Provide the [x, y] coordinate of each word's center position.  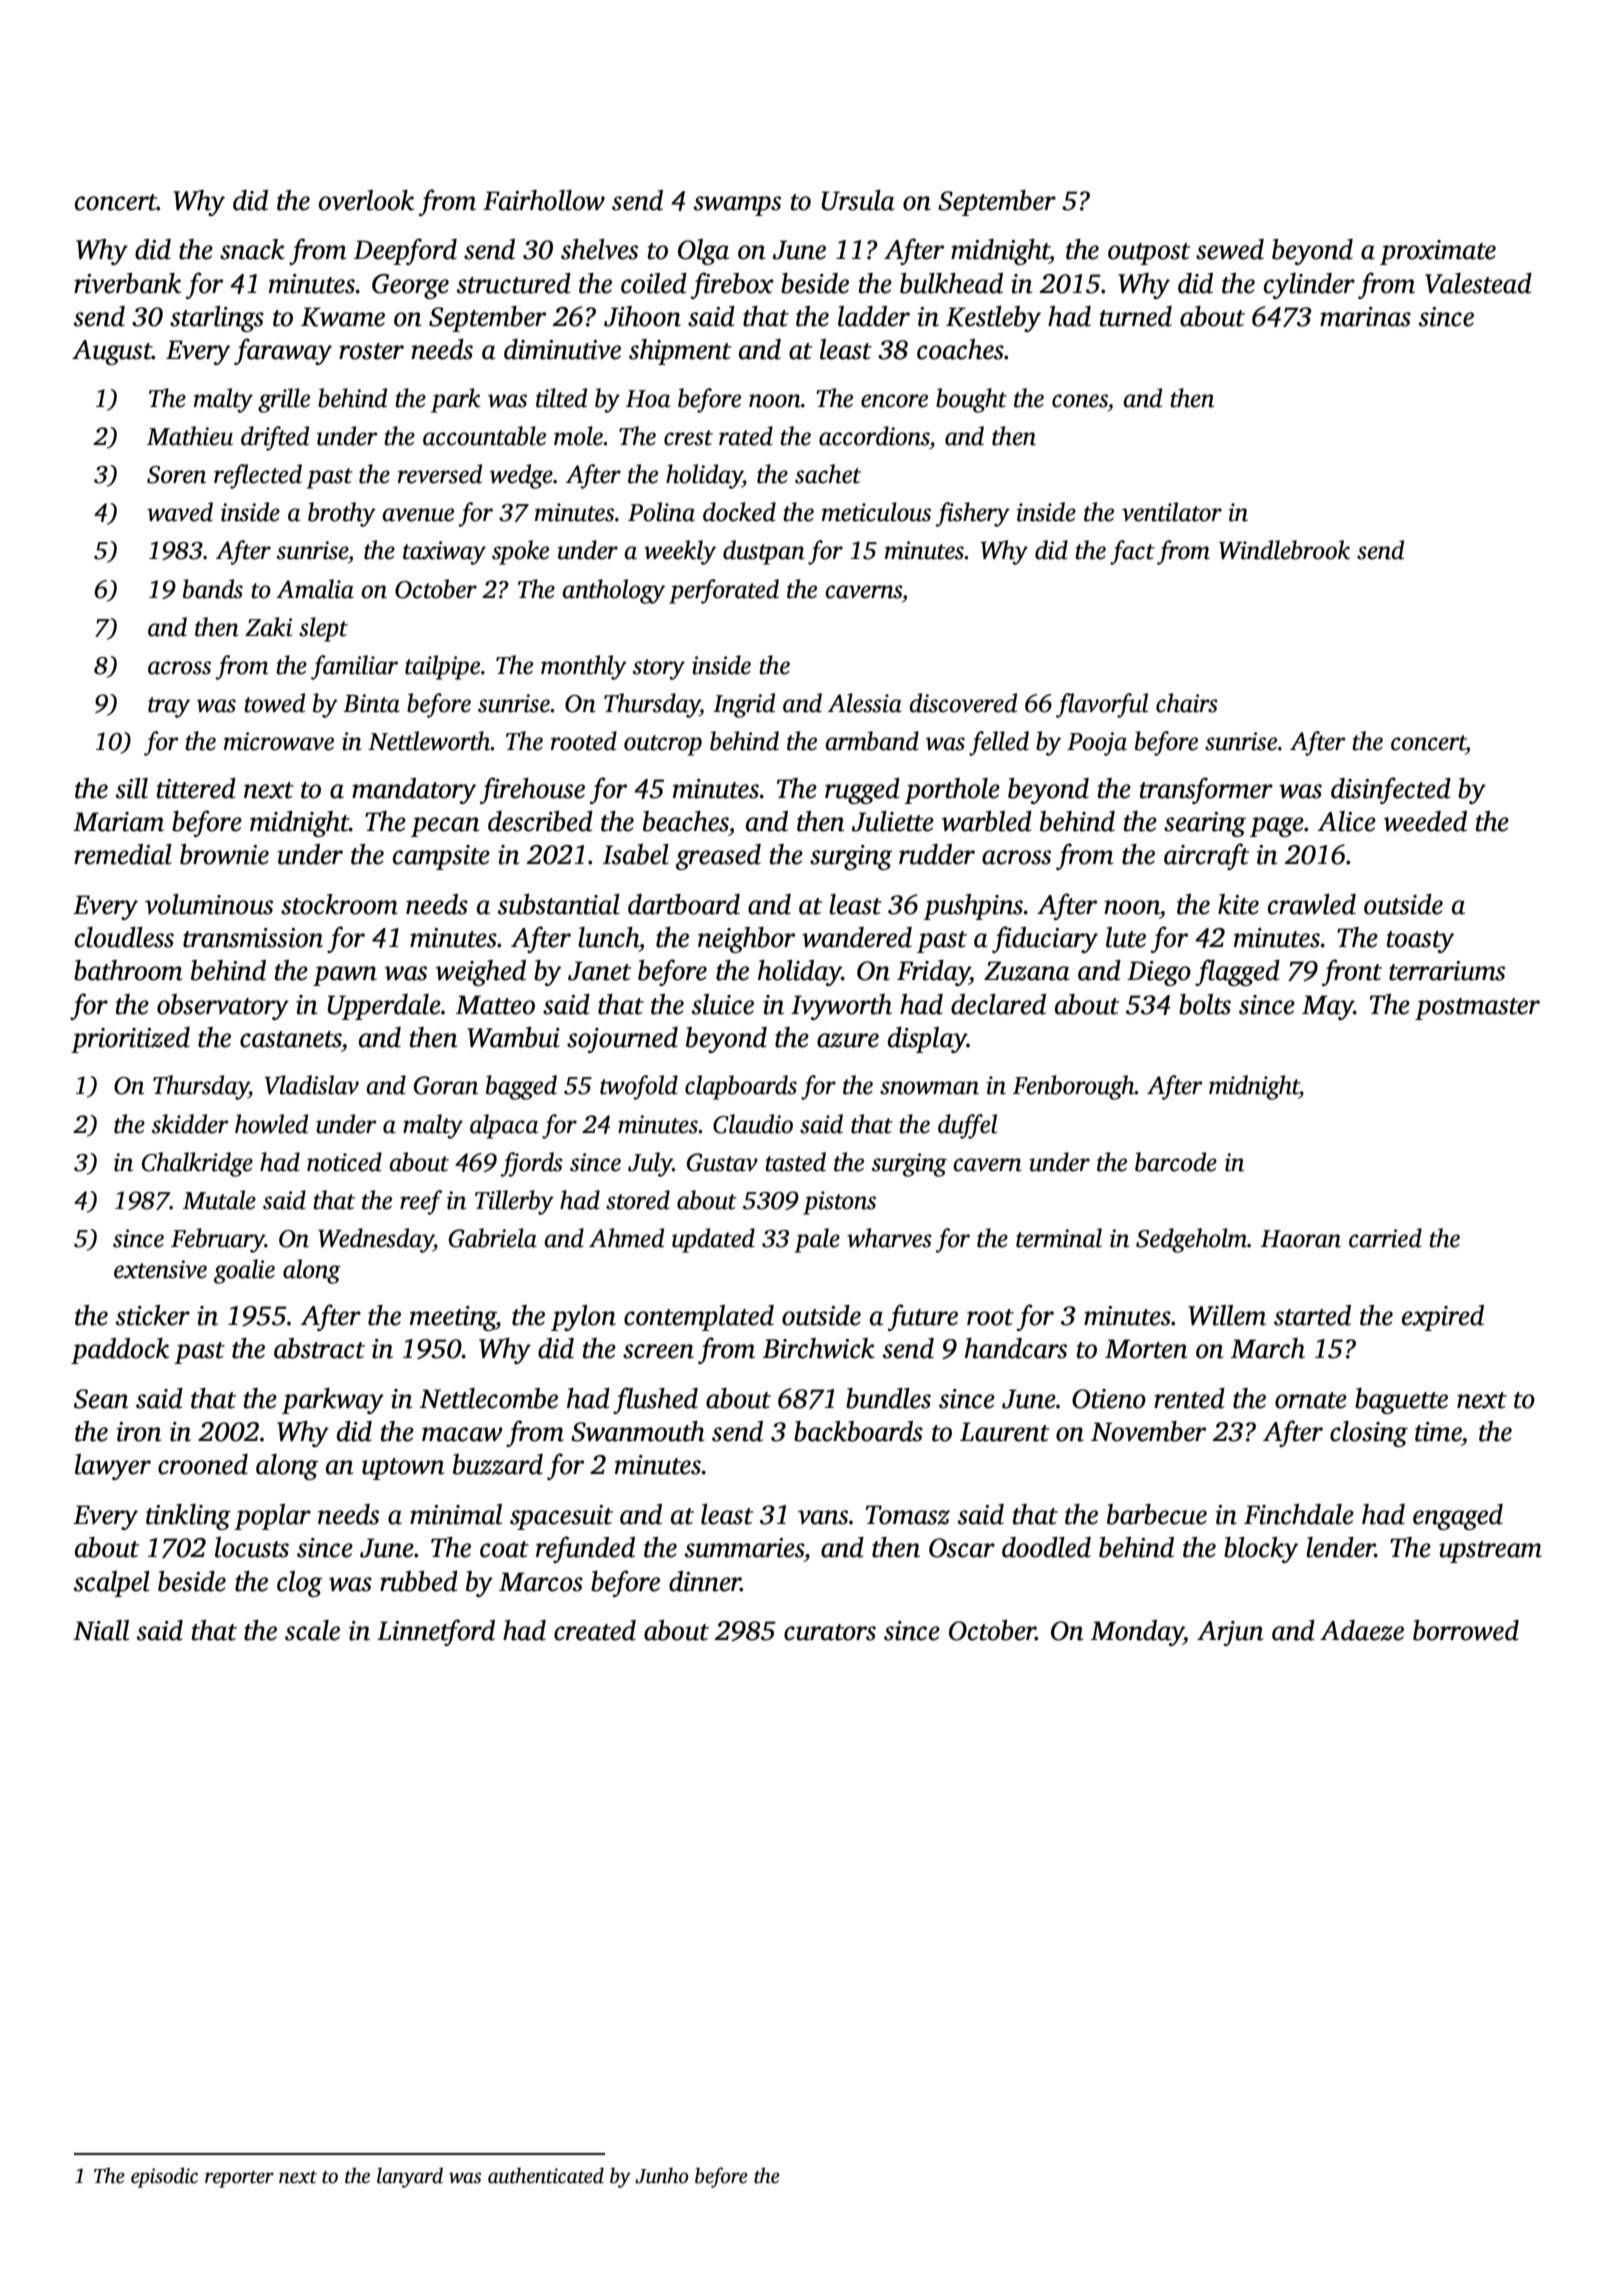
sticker [152, 1315]
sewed [1230, 249]
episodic [164, 2177]
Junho [661, 2175]
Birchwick [819, 1348]
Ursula [858, 200]
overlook [366, 200]
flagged [1237, 972]
